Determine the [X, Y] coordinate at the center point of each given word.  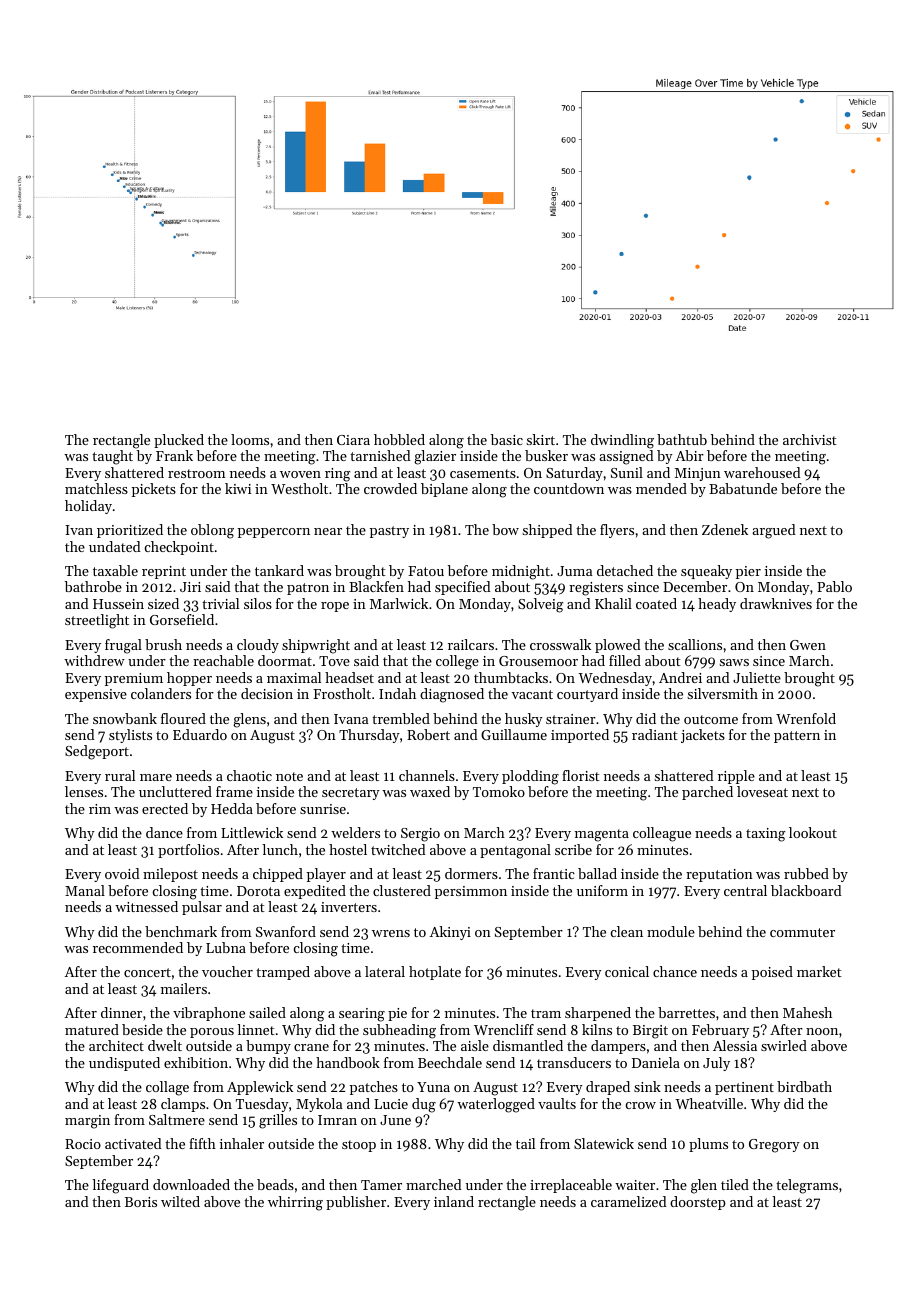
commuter [802, 932]
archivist [810, 439]
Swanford [286, 931]
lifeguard [120, 1186]
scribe [573, 849]
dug [424, 1105]
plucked [179, 441]
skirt [541, 439]
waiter [635, 1185]
